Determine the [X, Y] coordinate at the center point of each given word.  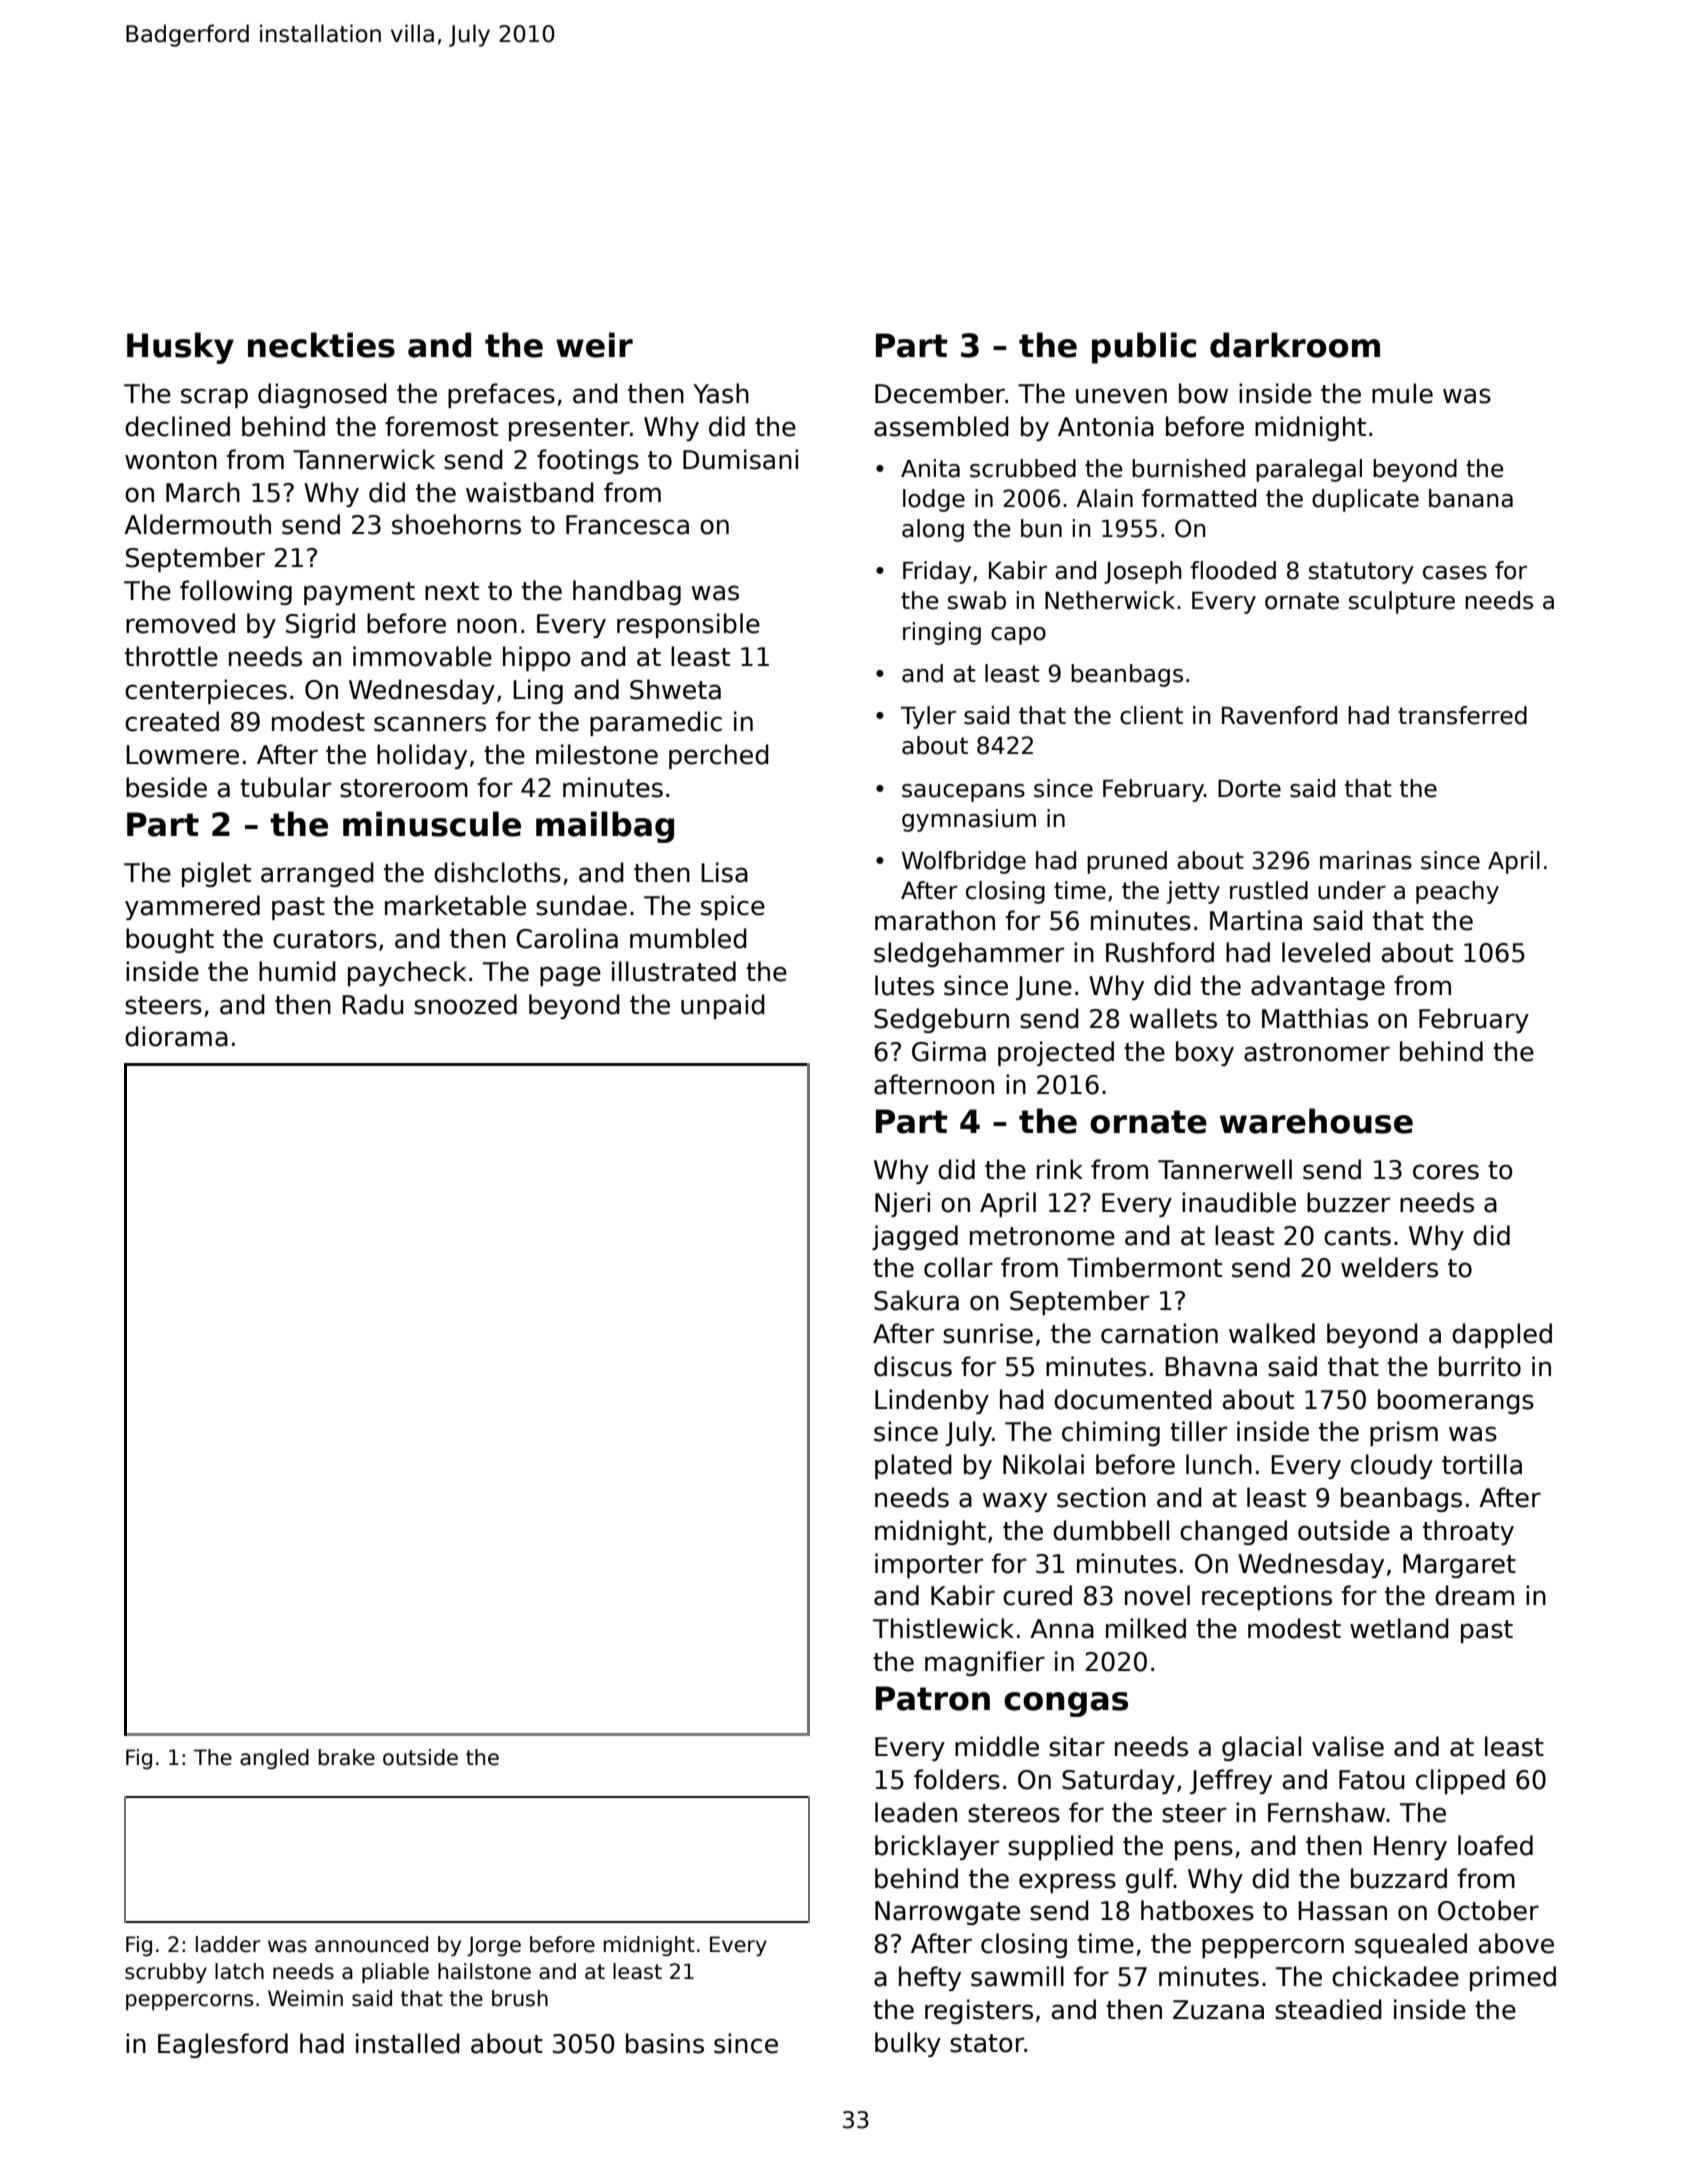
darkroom [1295, 345]
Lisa [724, 872]
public [1144, 348]
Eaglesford [223, 2045]
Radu [372, 1004]
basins [665, 2043]
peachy [1457, 892]
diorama [176, 1036]
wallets [1173, 1018]
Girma [949, 1051]
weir [594, 345]
